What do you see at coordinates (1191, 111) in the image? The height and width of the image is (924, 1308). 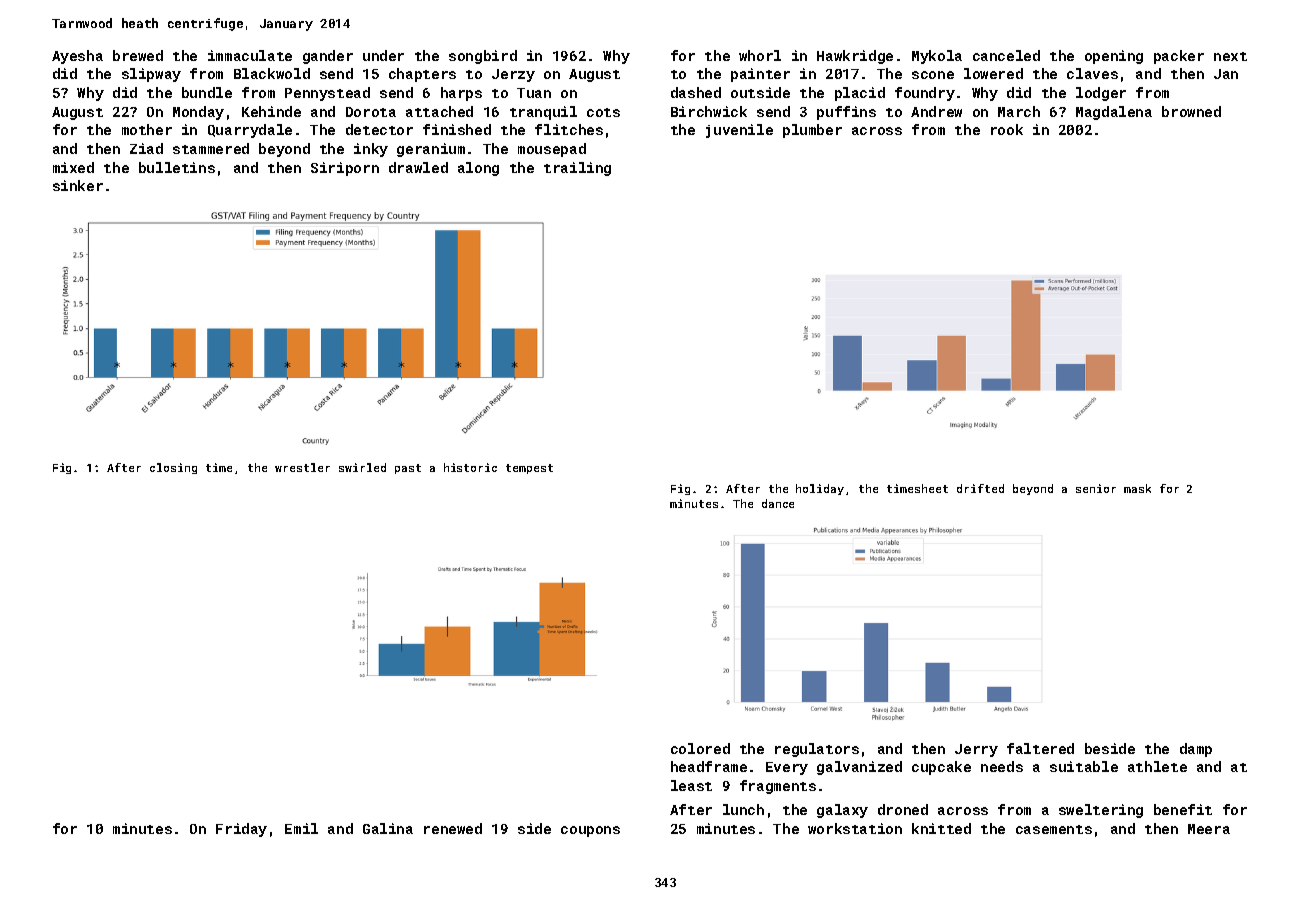 I see `browned` at bounding box center [1191, 111].
